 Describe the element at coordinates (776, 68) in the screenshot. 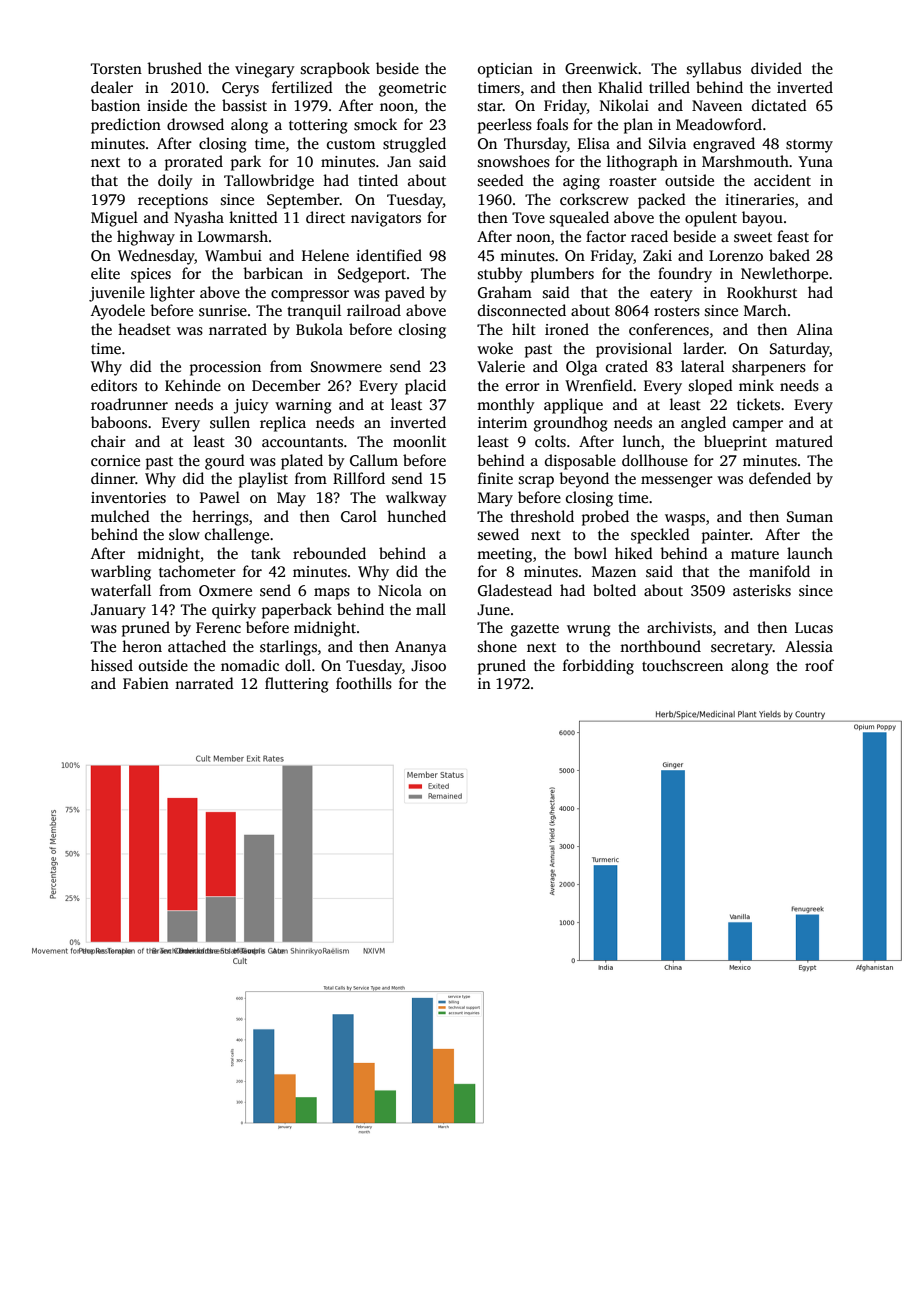

I see `divided` at that location.
